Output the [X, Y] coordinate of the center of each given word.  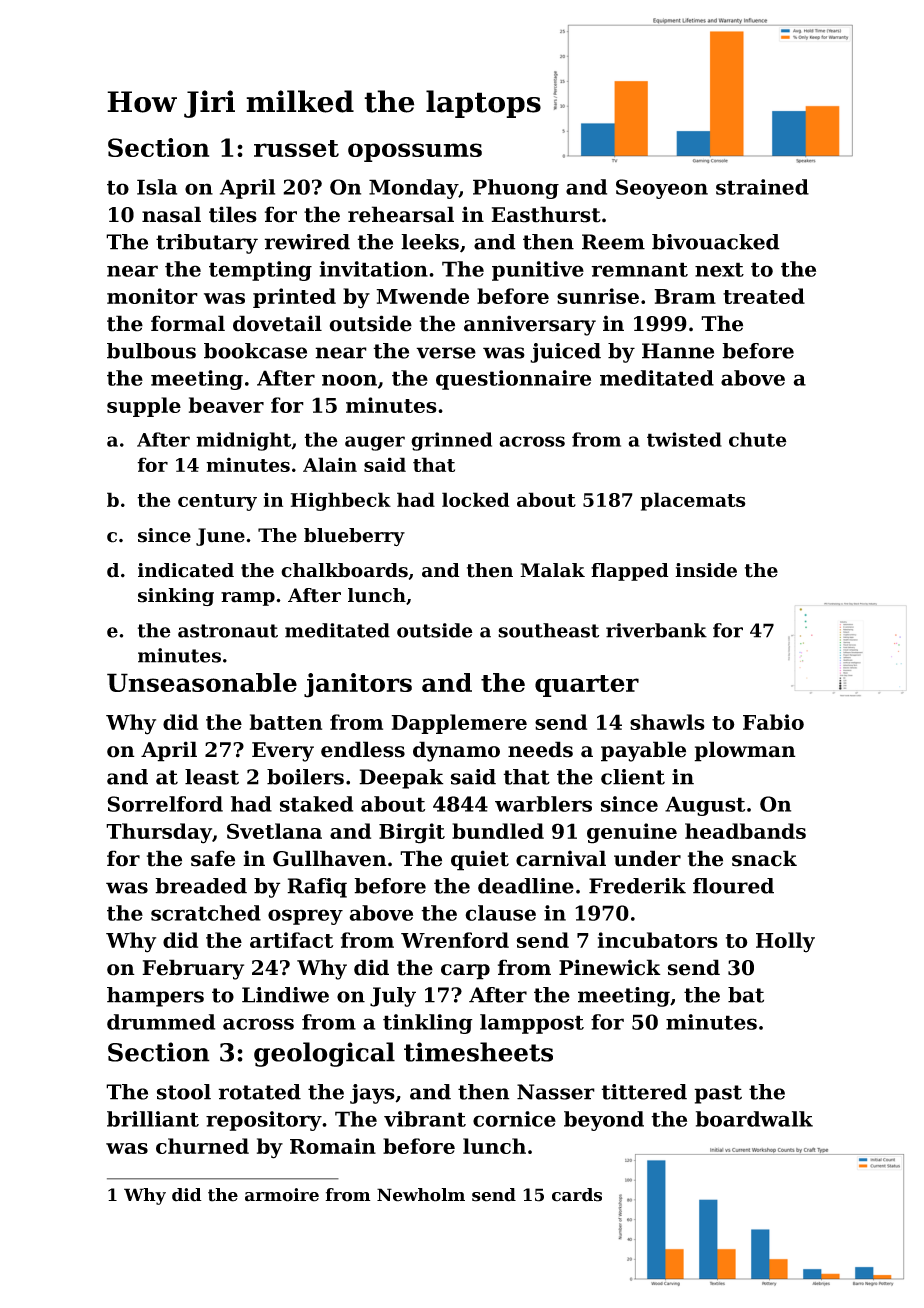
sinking [176, 597]
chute [758, 439]
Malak [552, 570]
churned [202, 1146]
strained [762, 187]
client [633, 777]
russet [296, 148]
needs [540, 749]
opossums [415, 152]
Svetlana [274, 831]
